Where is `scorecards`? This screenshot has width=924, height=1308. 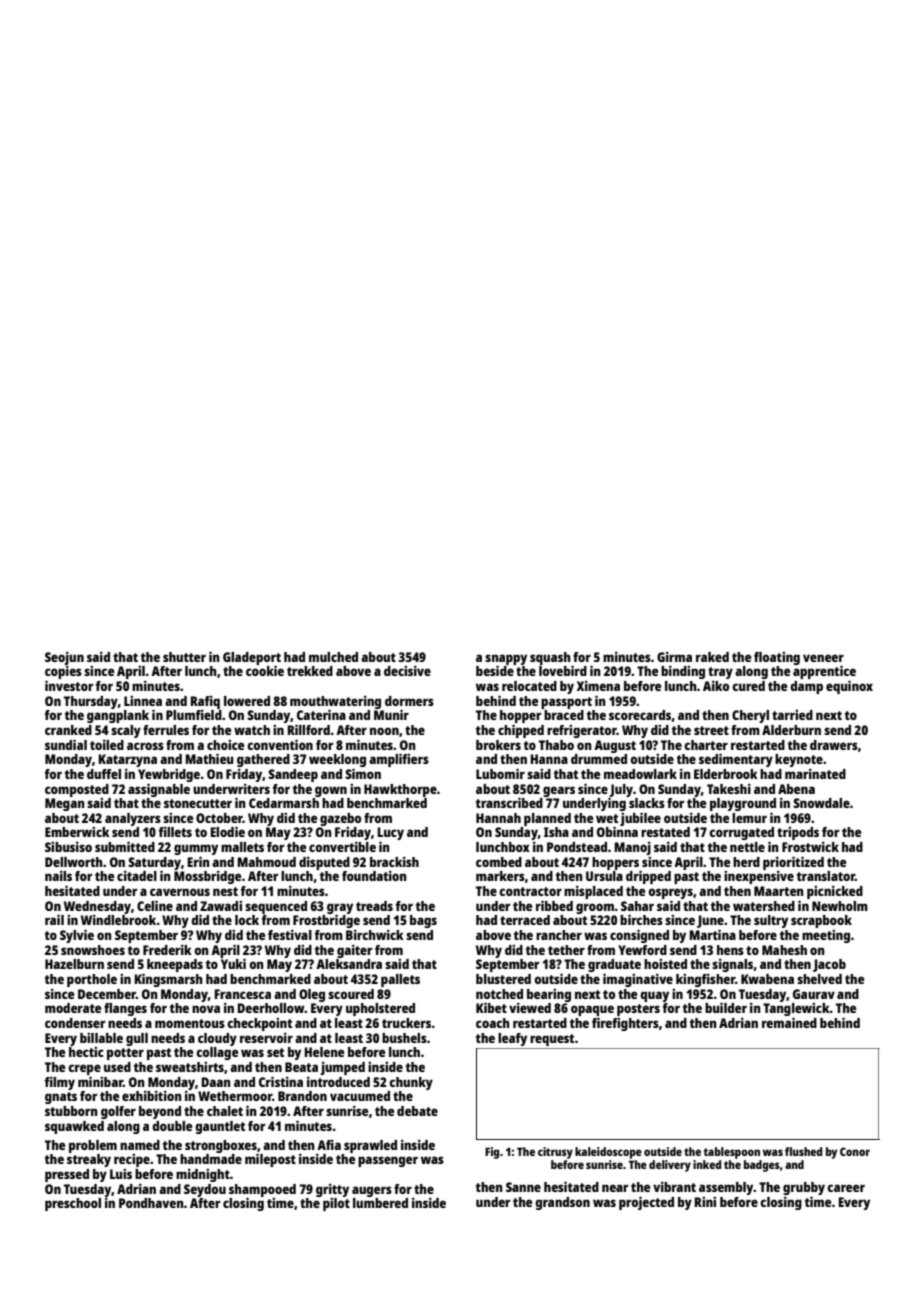 scorecards is located at coordinates (640, 715).
